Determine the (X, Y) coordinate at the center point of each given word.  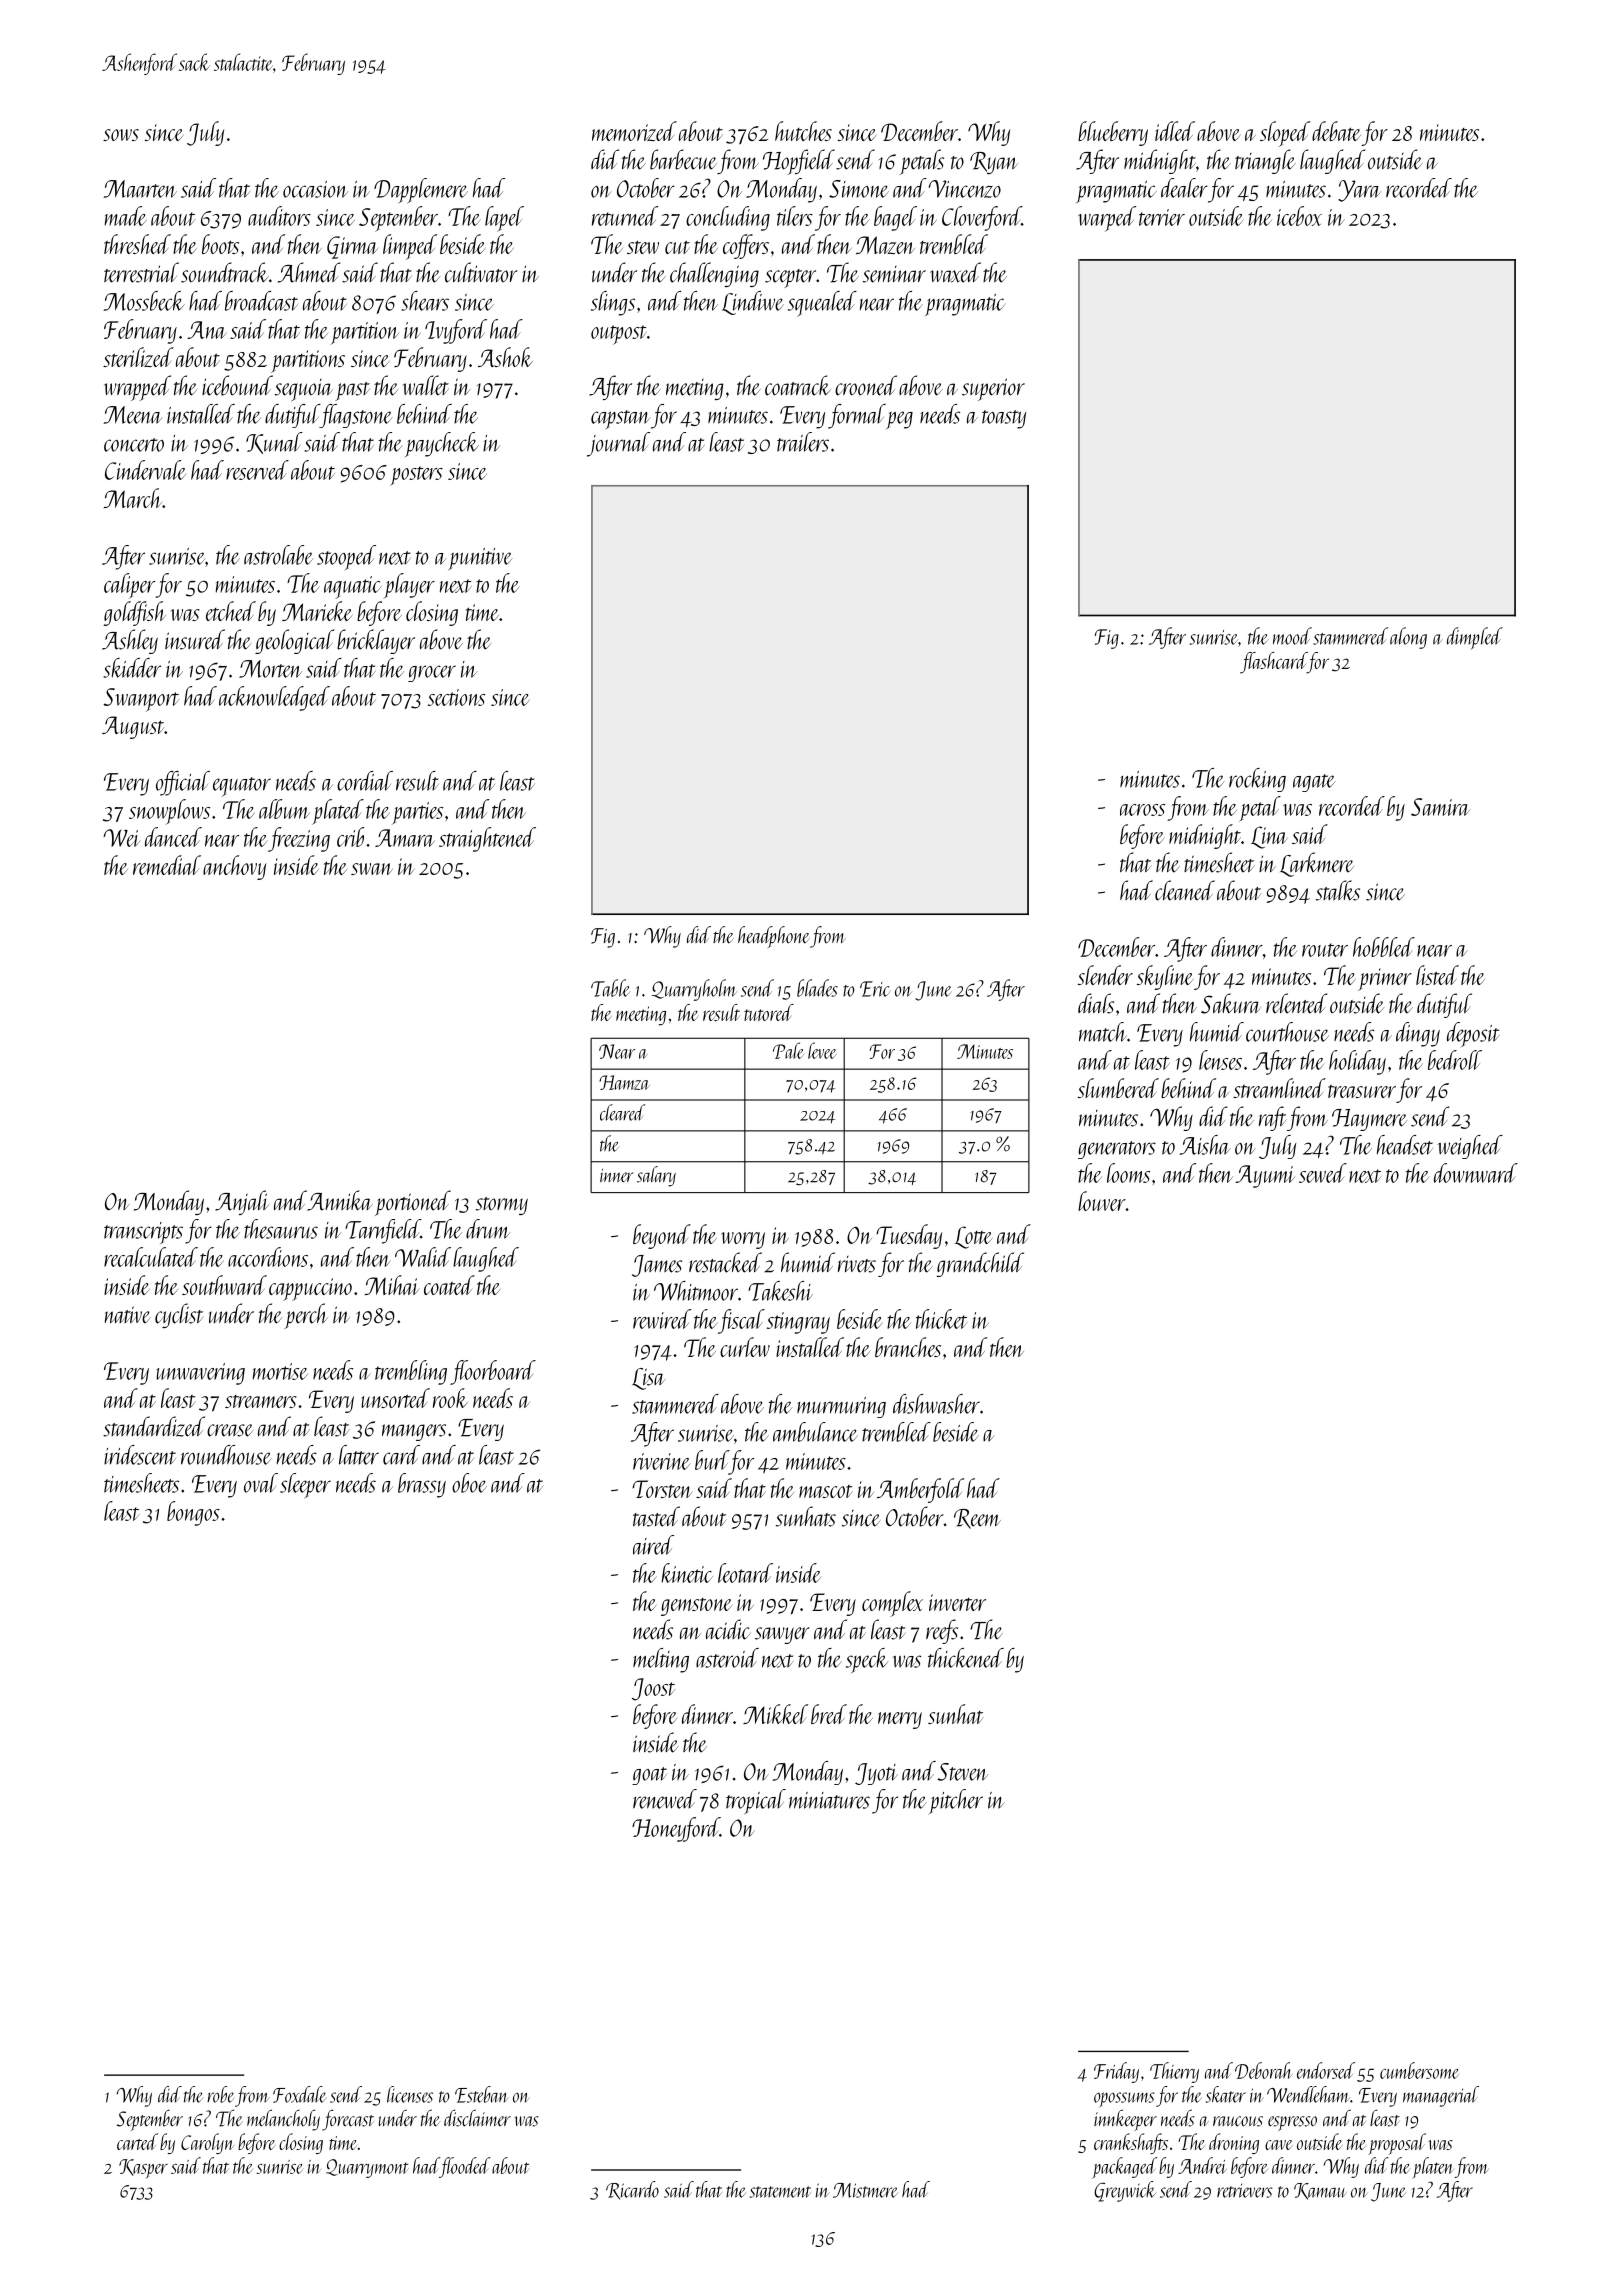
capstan (621, 420)
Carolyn (207, 2143)
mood (1292, 636)
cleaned (1185, 890)
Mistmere (865, 2190)
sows (121, 135)
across (1142, 810)
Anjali (242, 1202)
